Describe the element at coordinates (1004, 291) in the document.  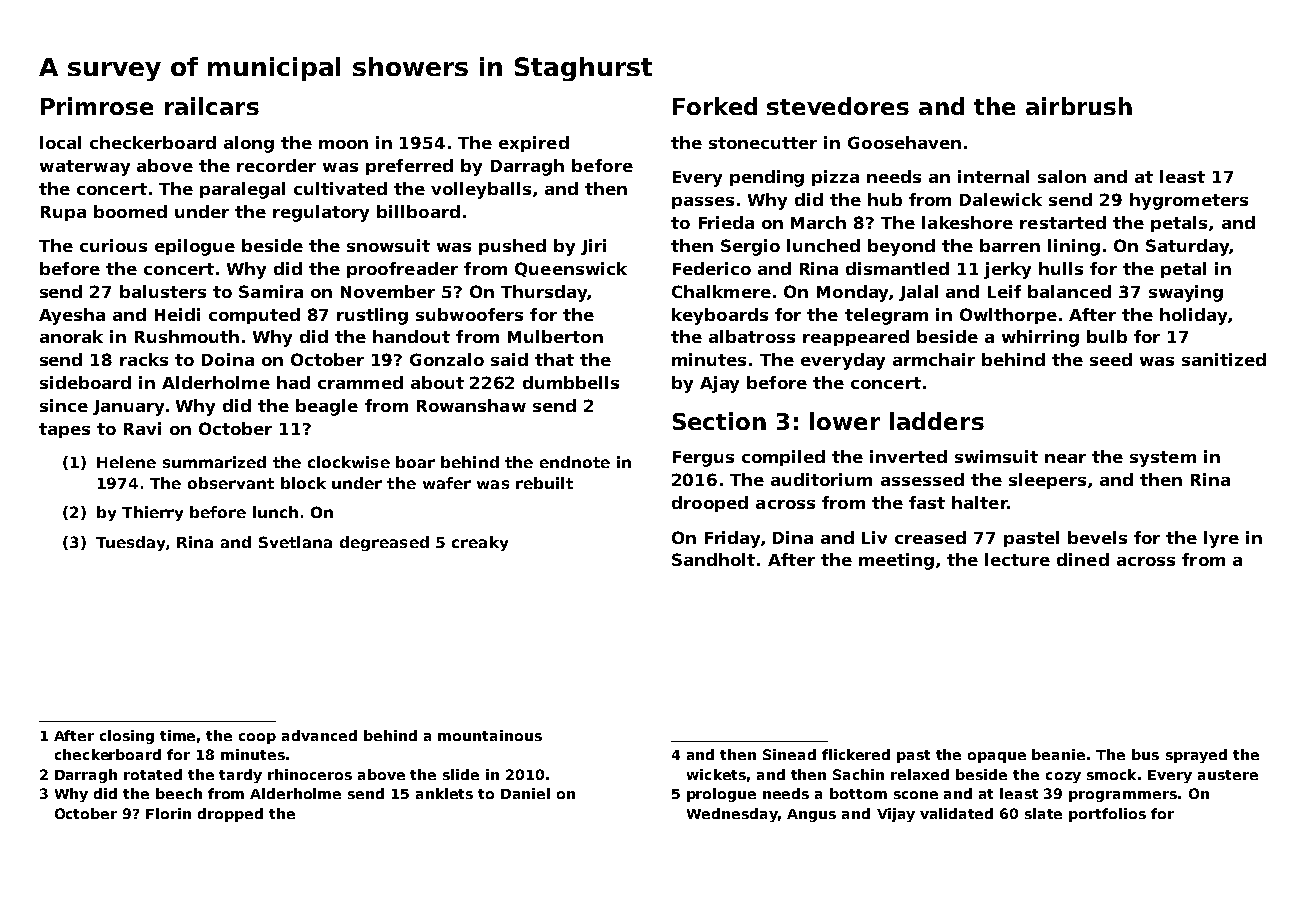
I see `Leif` at that location.
